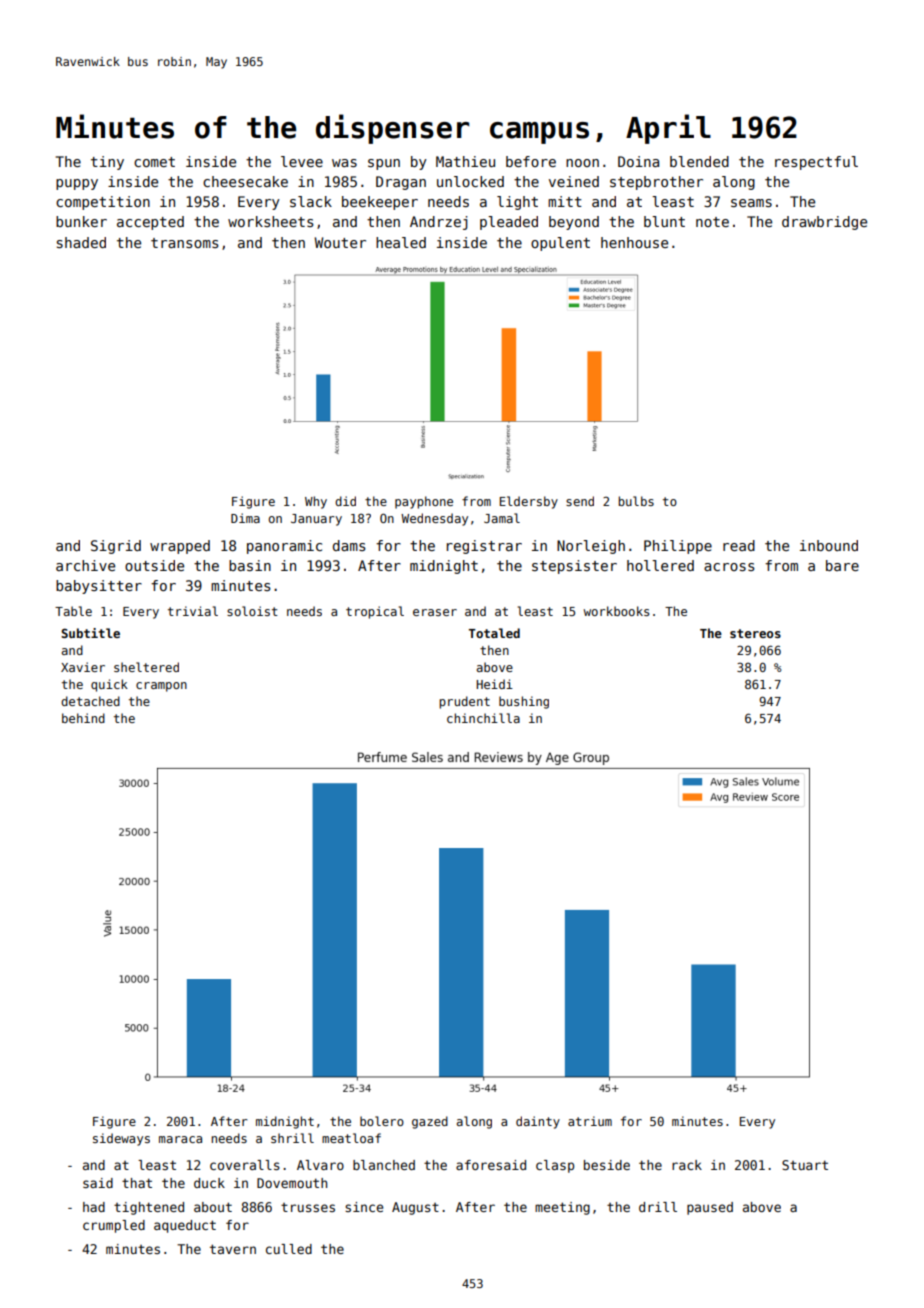 The height and width of the screenshot is (1308, 924). I want to click on henhouse, so click(634, 242).
